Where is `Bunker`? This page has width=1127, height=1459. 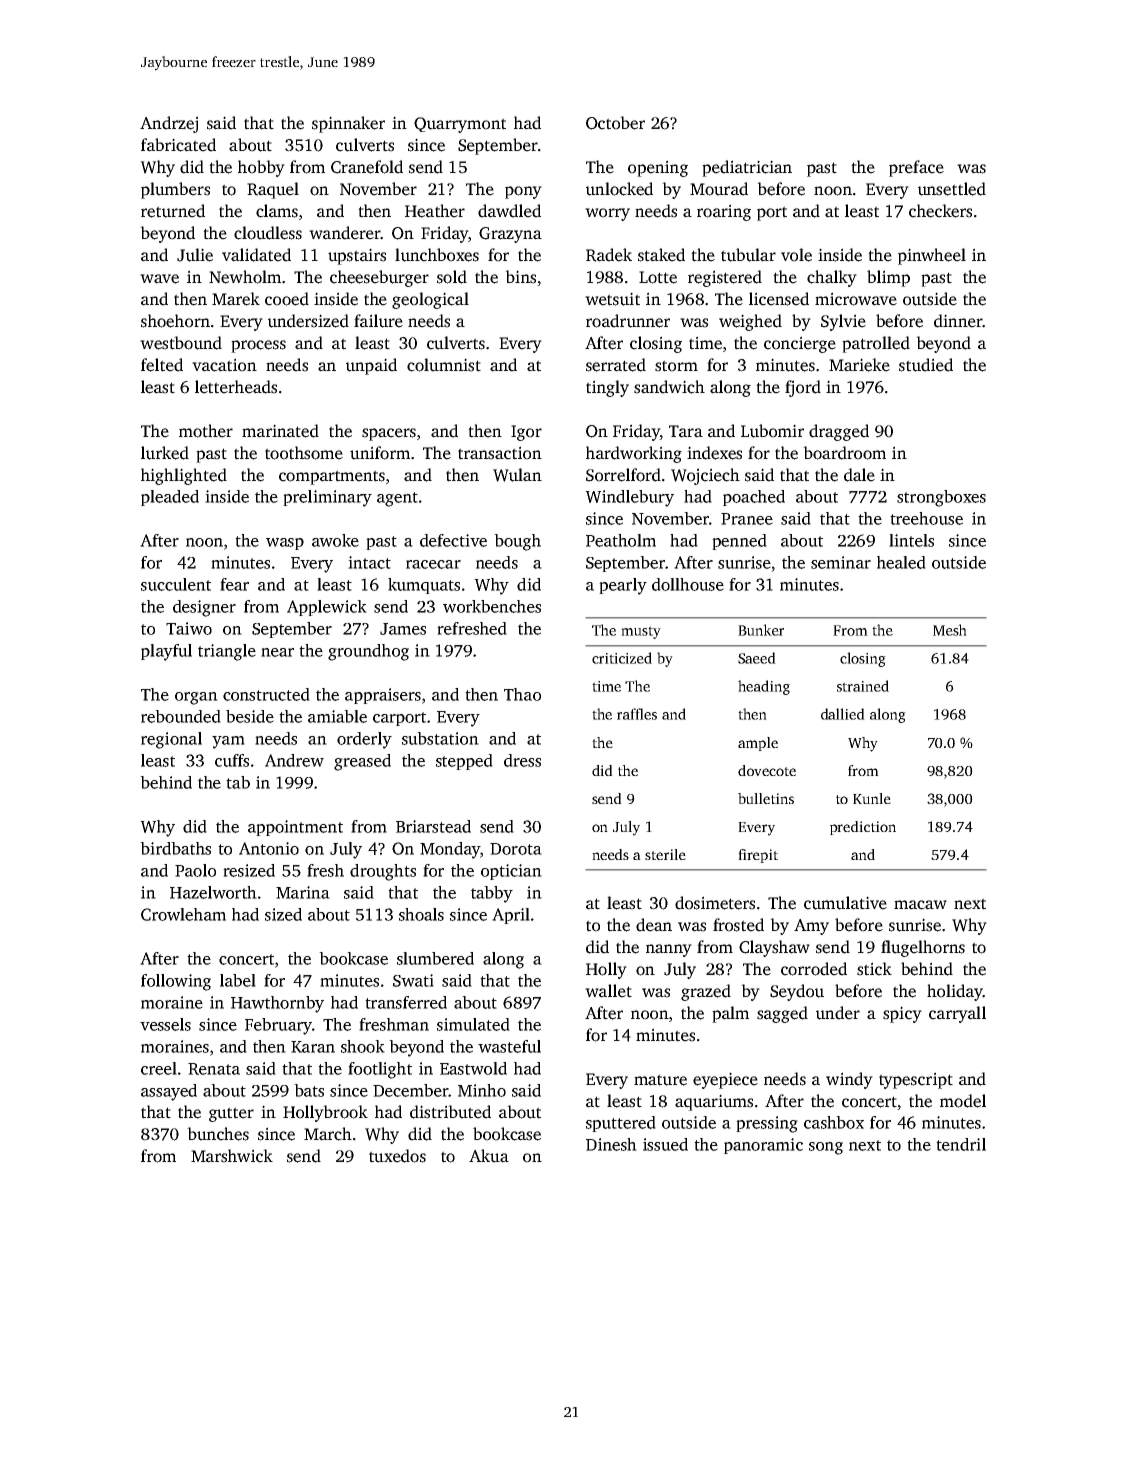
Bunker is located at coordinates (761, 630).
